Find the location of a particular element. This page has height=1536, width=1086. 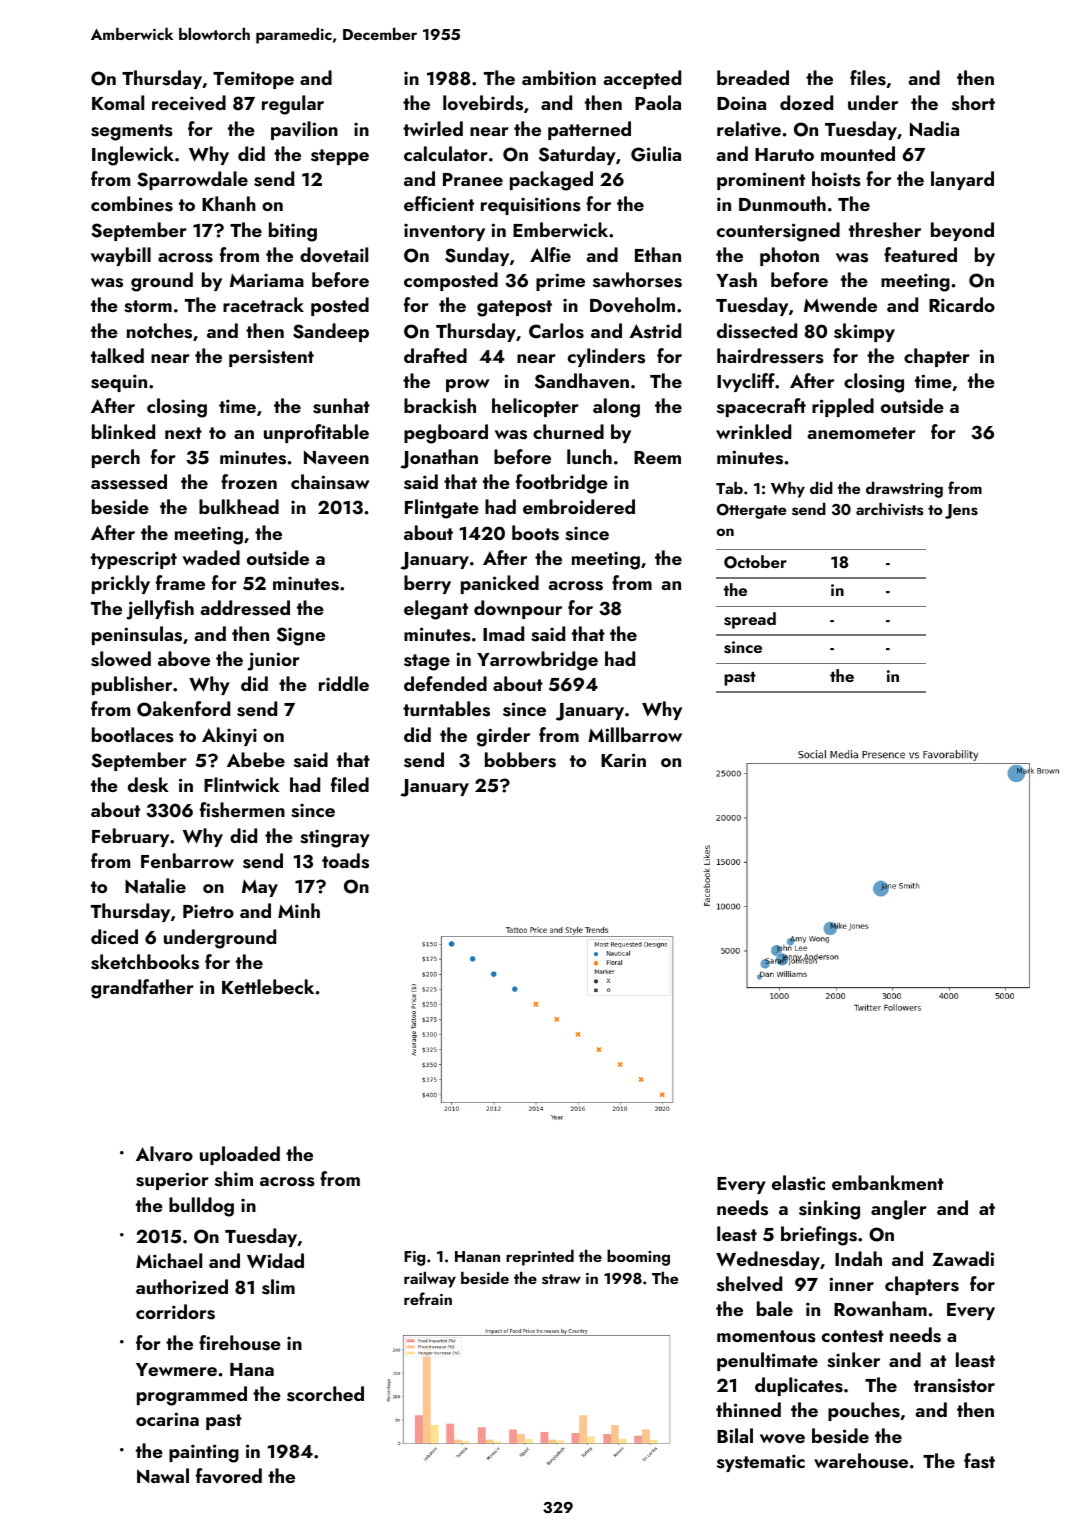

hairdressers is located at coordinates (770, 356).
